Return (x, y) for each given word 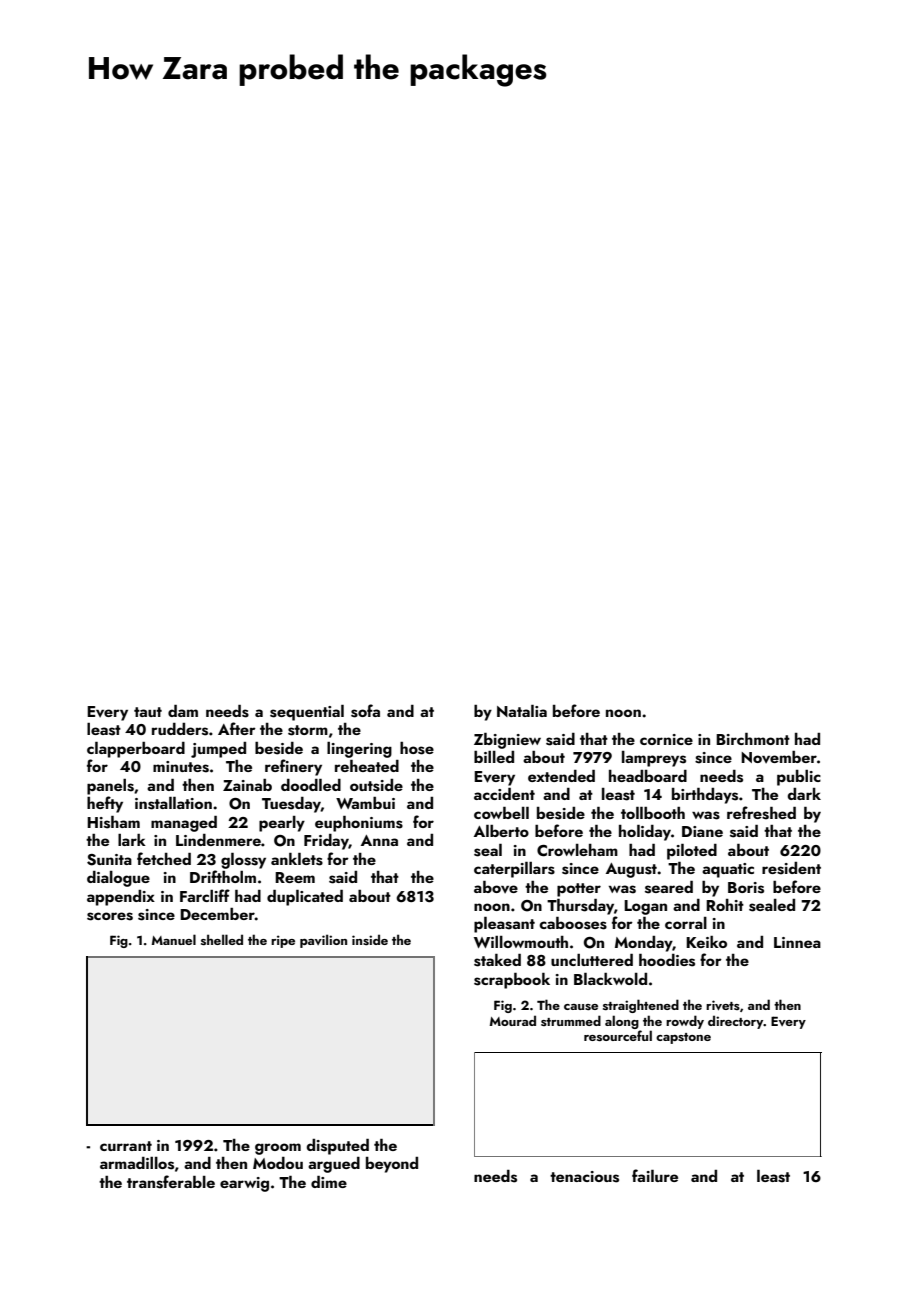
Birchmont (753, 739)
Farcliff (205, 895)
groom (278, 1149)
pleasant (504, 925)
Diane (702, 831)
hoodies (667, 960)
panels (110, 787)
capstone (683, 1038)
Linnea (797, 942)
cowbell (501, 813)
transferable (171, 1182)
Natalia (522, 711)
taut (148, 712)
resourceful (618, 1035)
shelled (222, 939)
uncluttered (592, 960)
